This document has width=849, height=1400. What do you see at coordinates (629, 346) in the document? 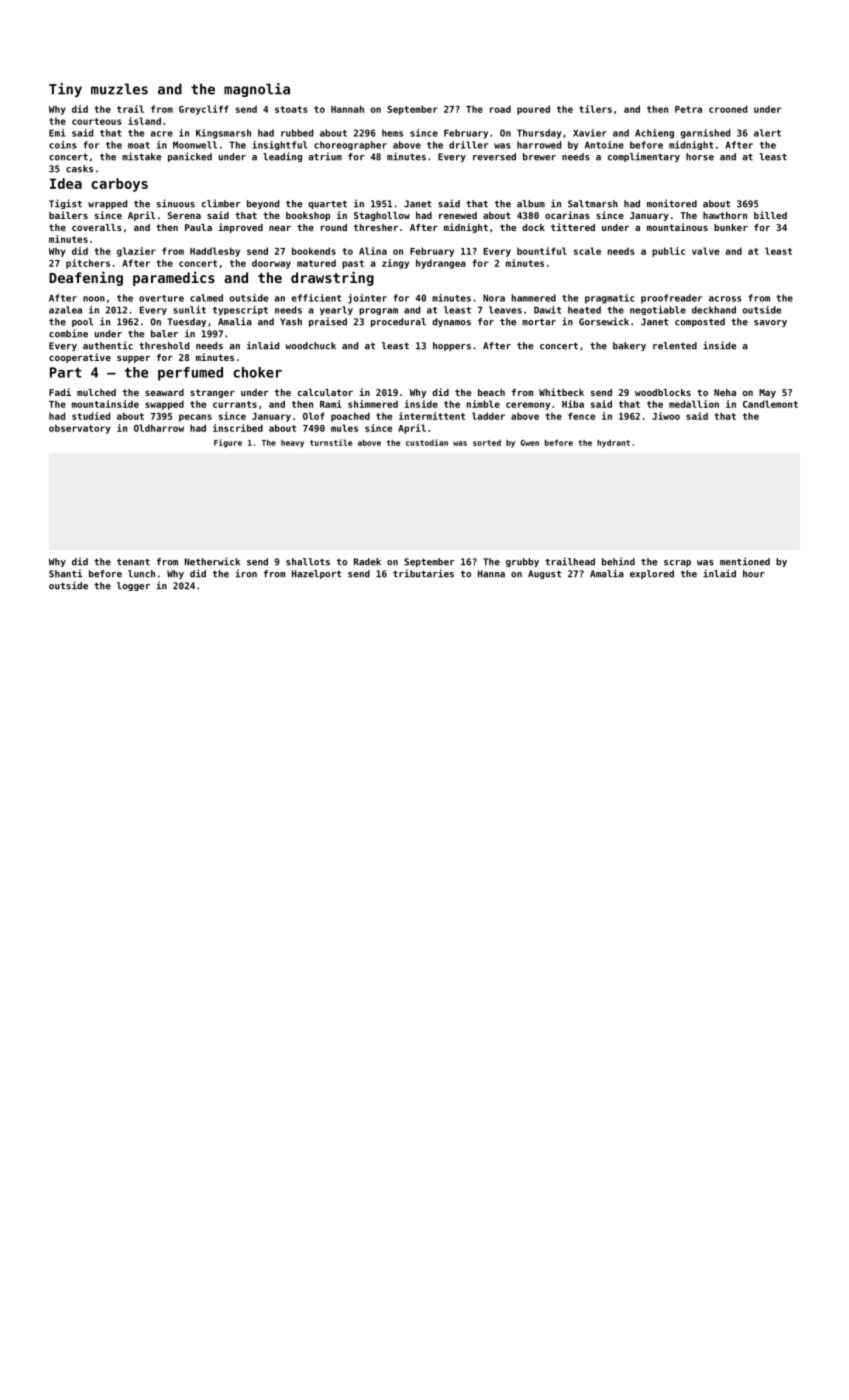
I see `bakery` at bounding box center [629, 346].
